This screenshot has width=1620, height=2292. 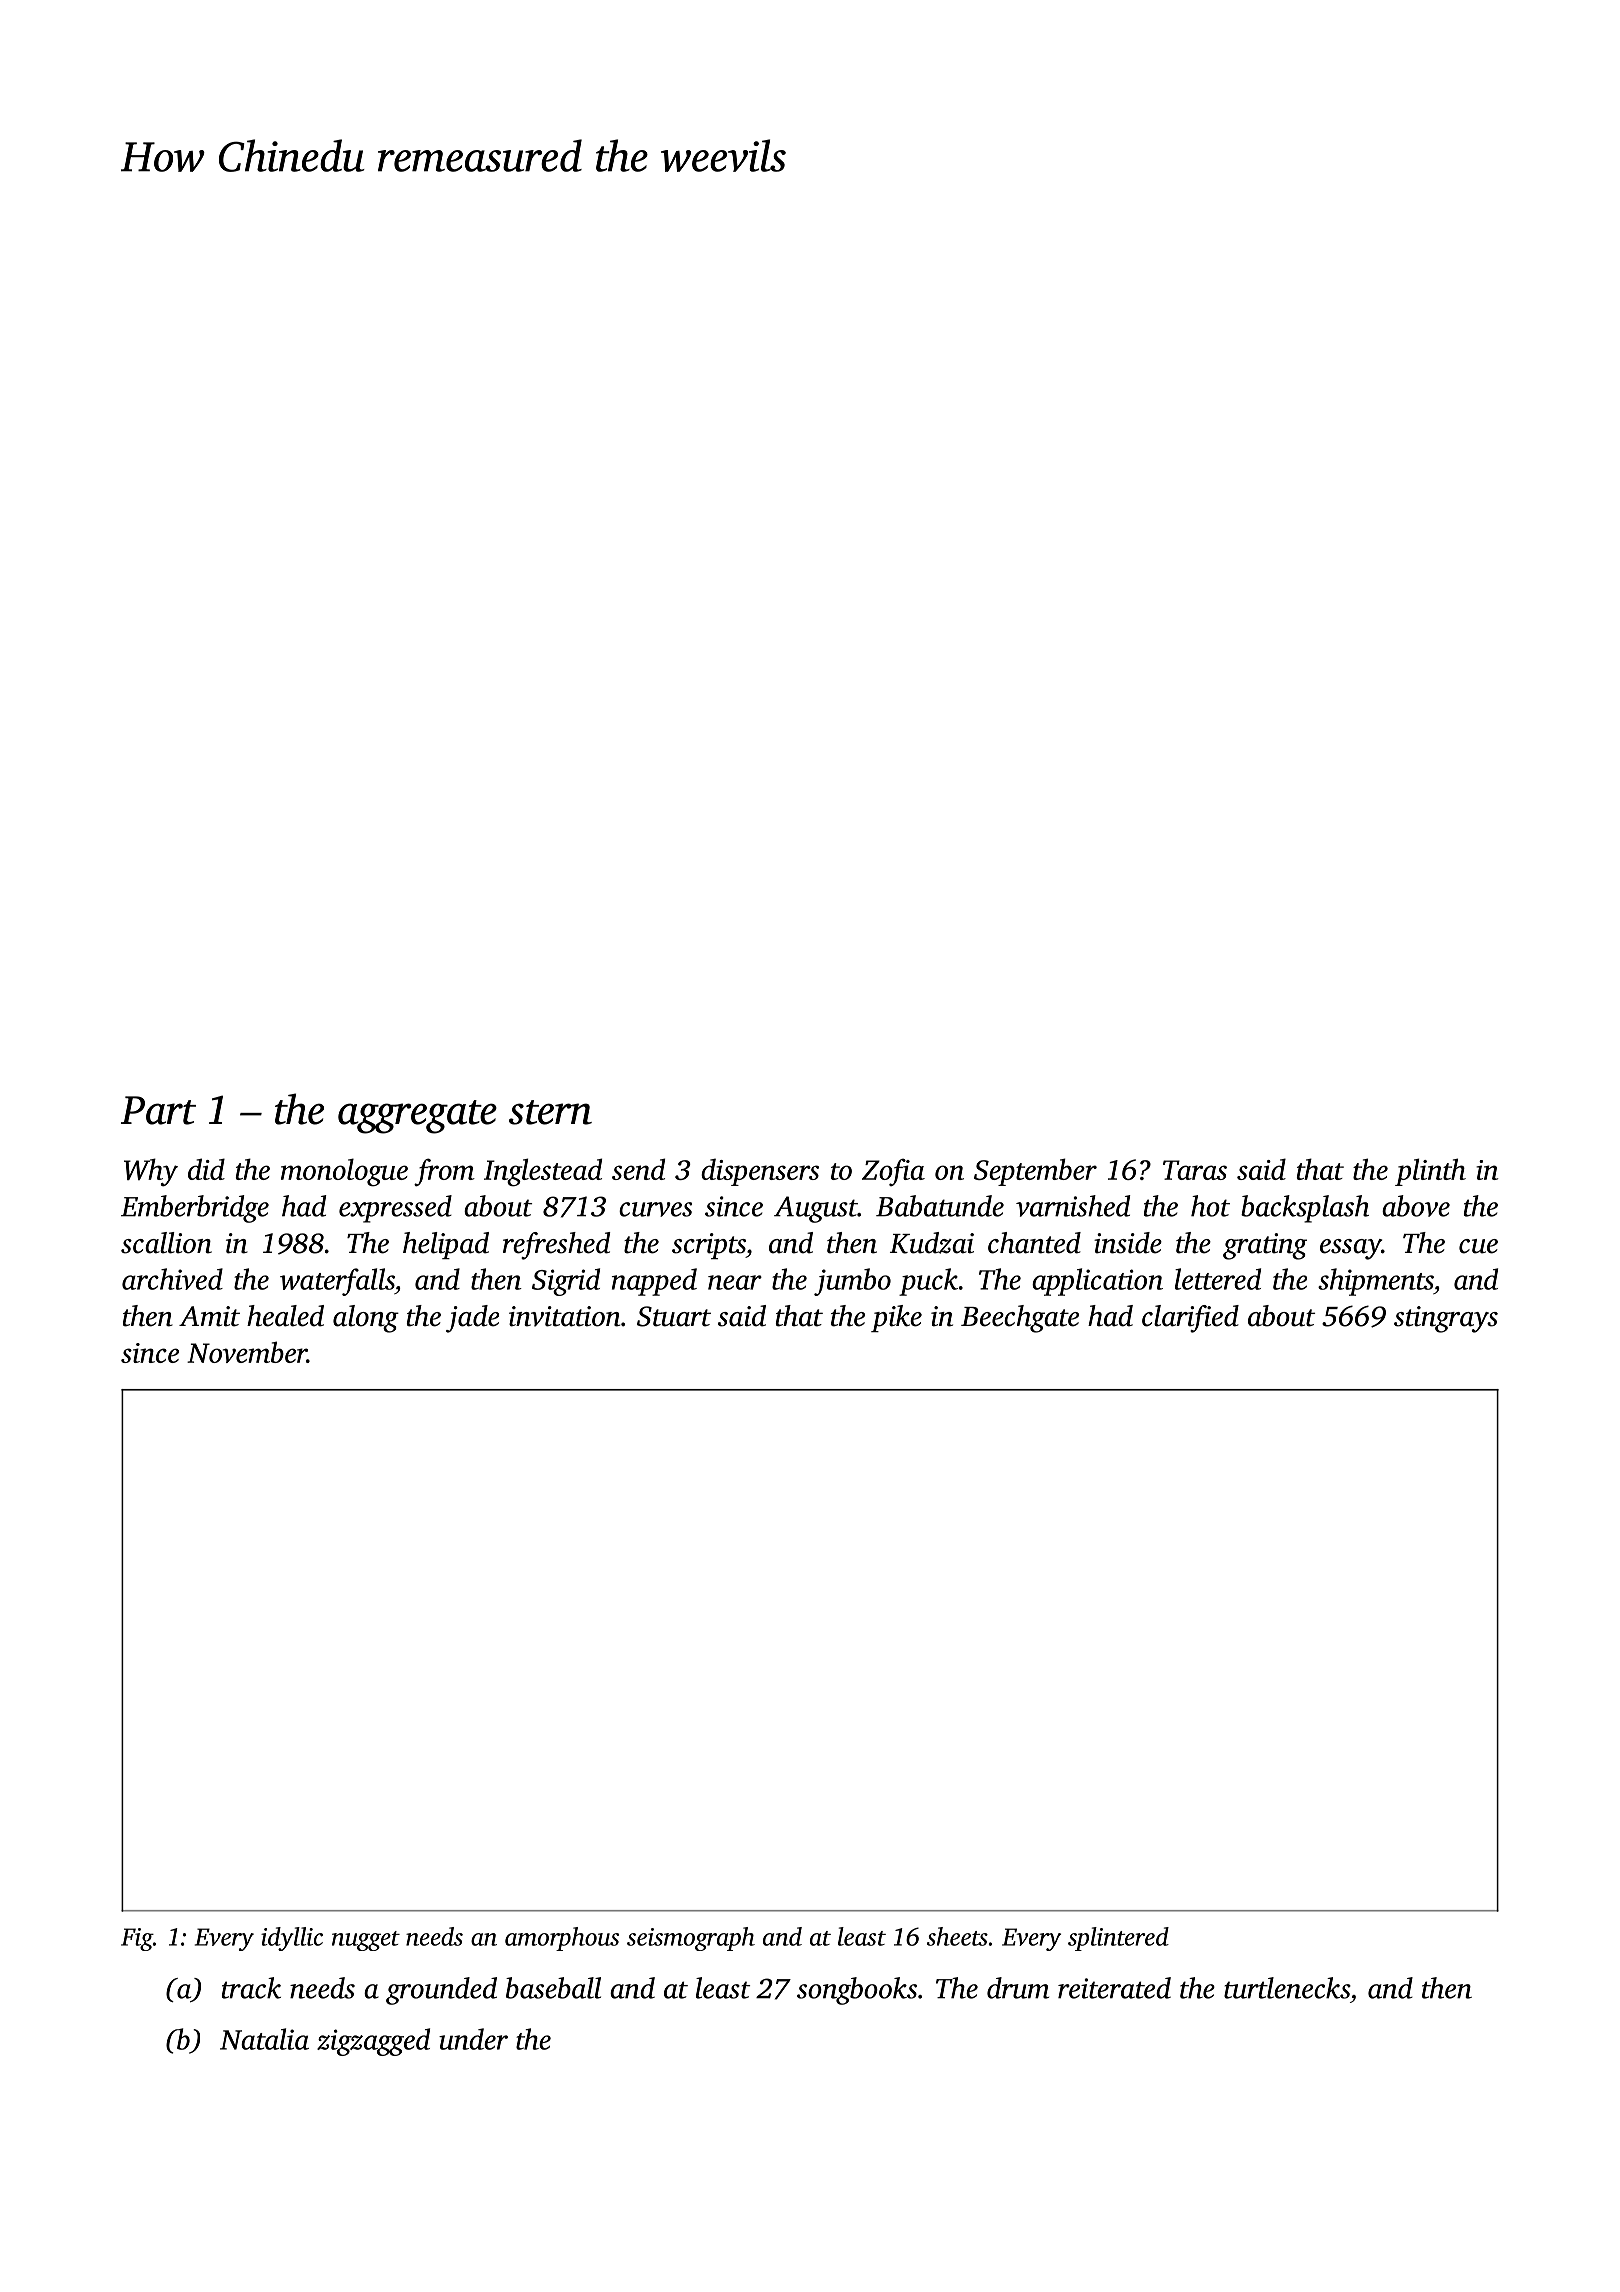 I want to click on idyllic, so click(x=292, y=1939).
